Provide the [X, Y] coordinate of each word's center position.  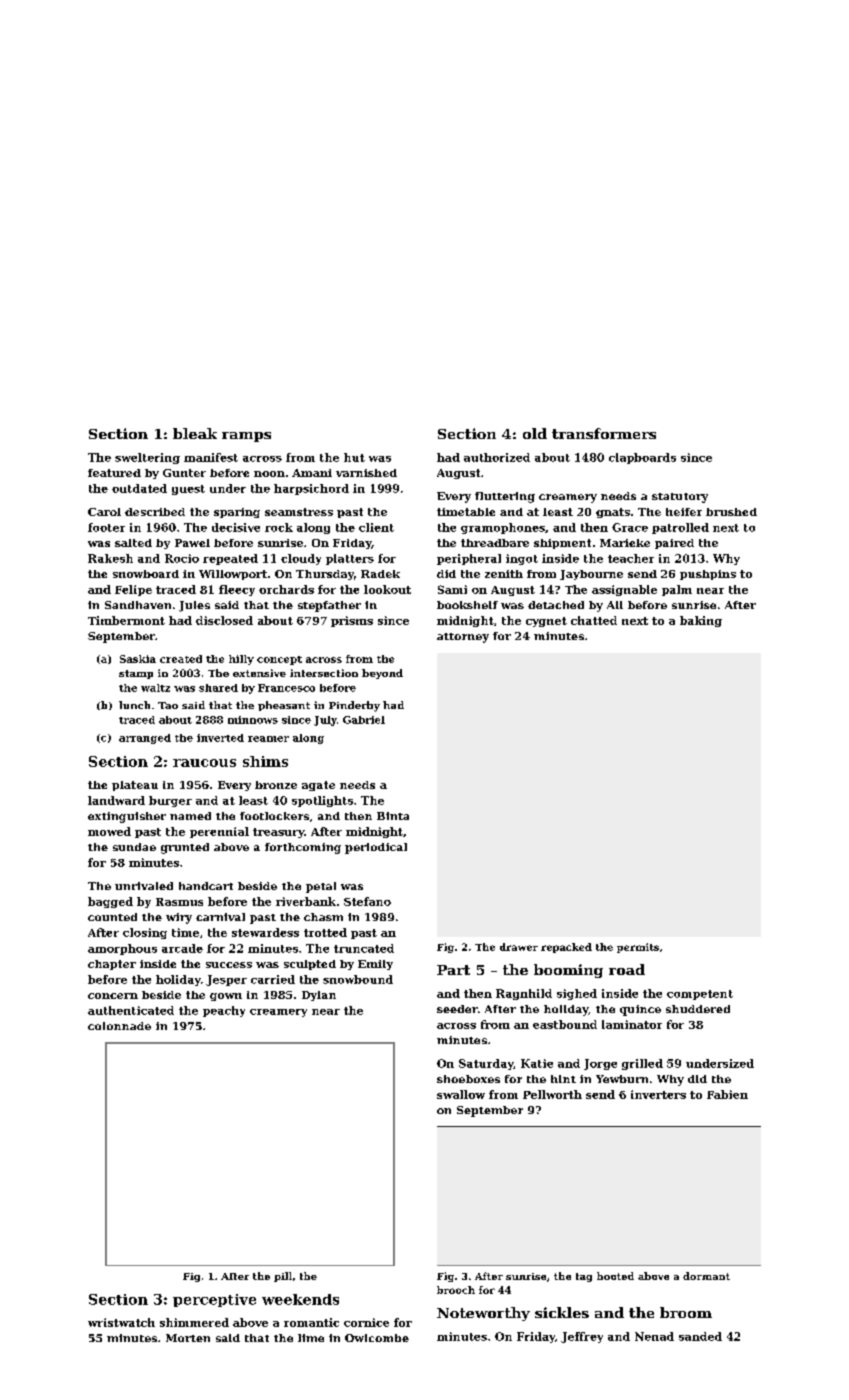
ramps [246, 437]
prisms [352, 621]
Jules [194, 606]
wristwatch [121, 1322]
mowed [109, 831]
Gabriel [364, 720]
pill [283, 1277]
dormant [706, 1276]
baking [701, 621]
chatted [594, 620]
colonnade [119, 1026]
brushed [731, 512]
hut [354, 457]
